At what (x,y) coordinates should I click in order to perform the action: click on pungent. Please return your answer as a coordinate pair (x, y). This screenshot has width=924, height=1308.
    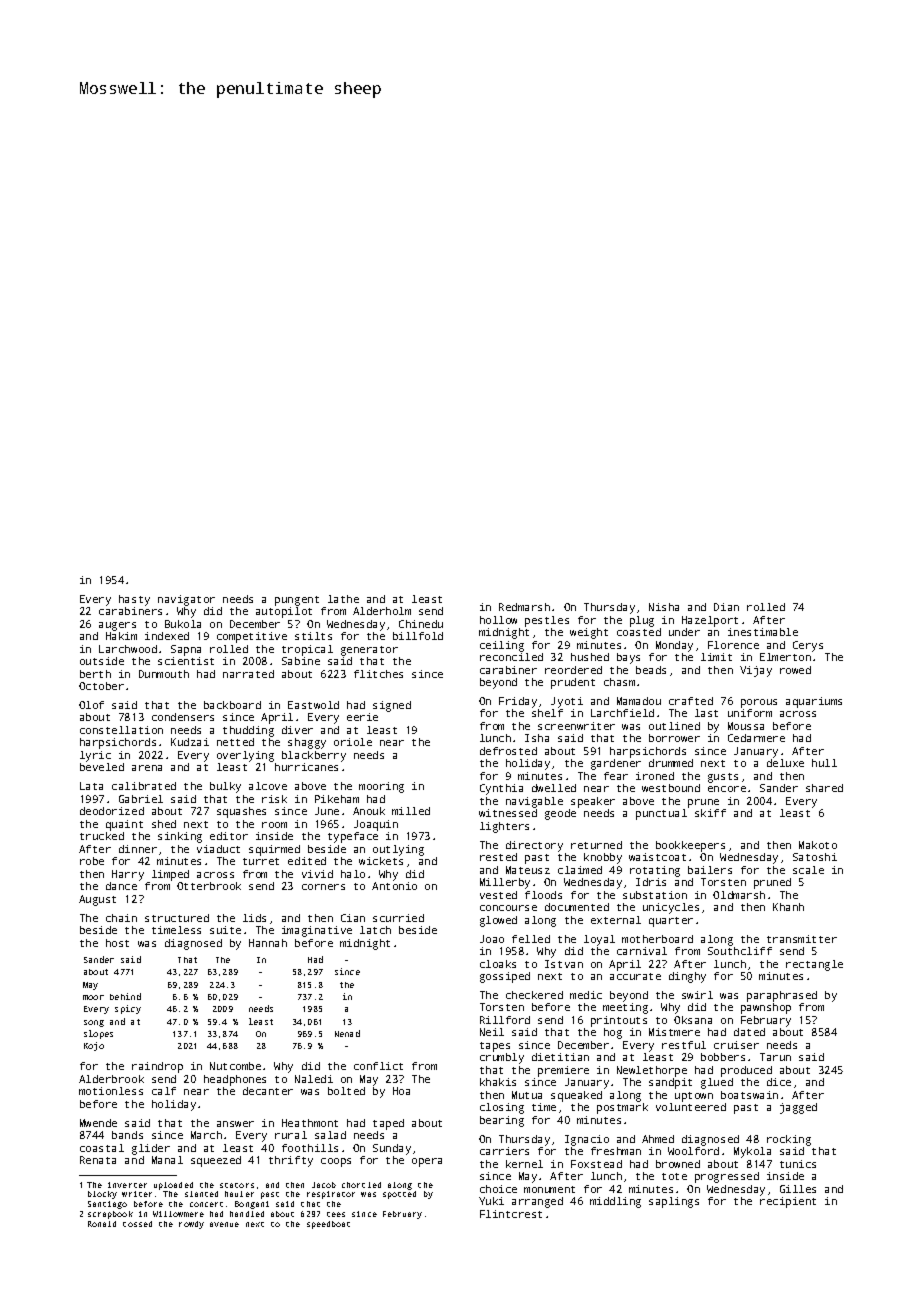
    Looking at the image, I should click on (297, 601).
